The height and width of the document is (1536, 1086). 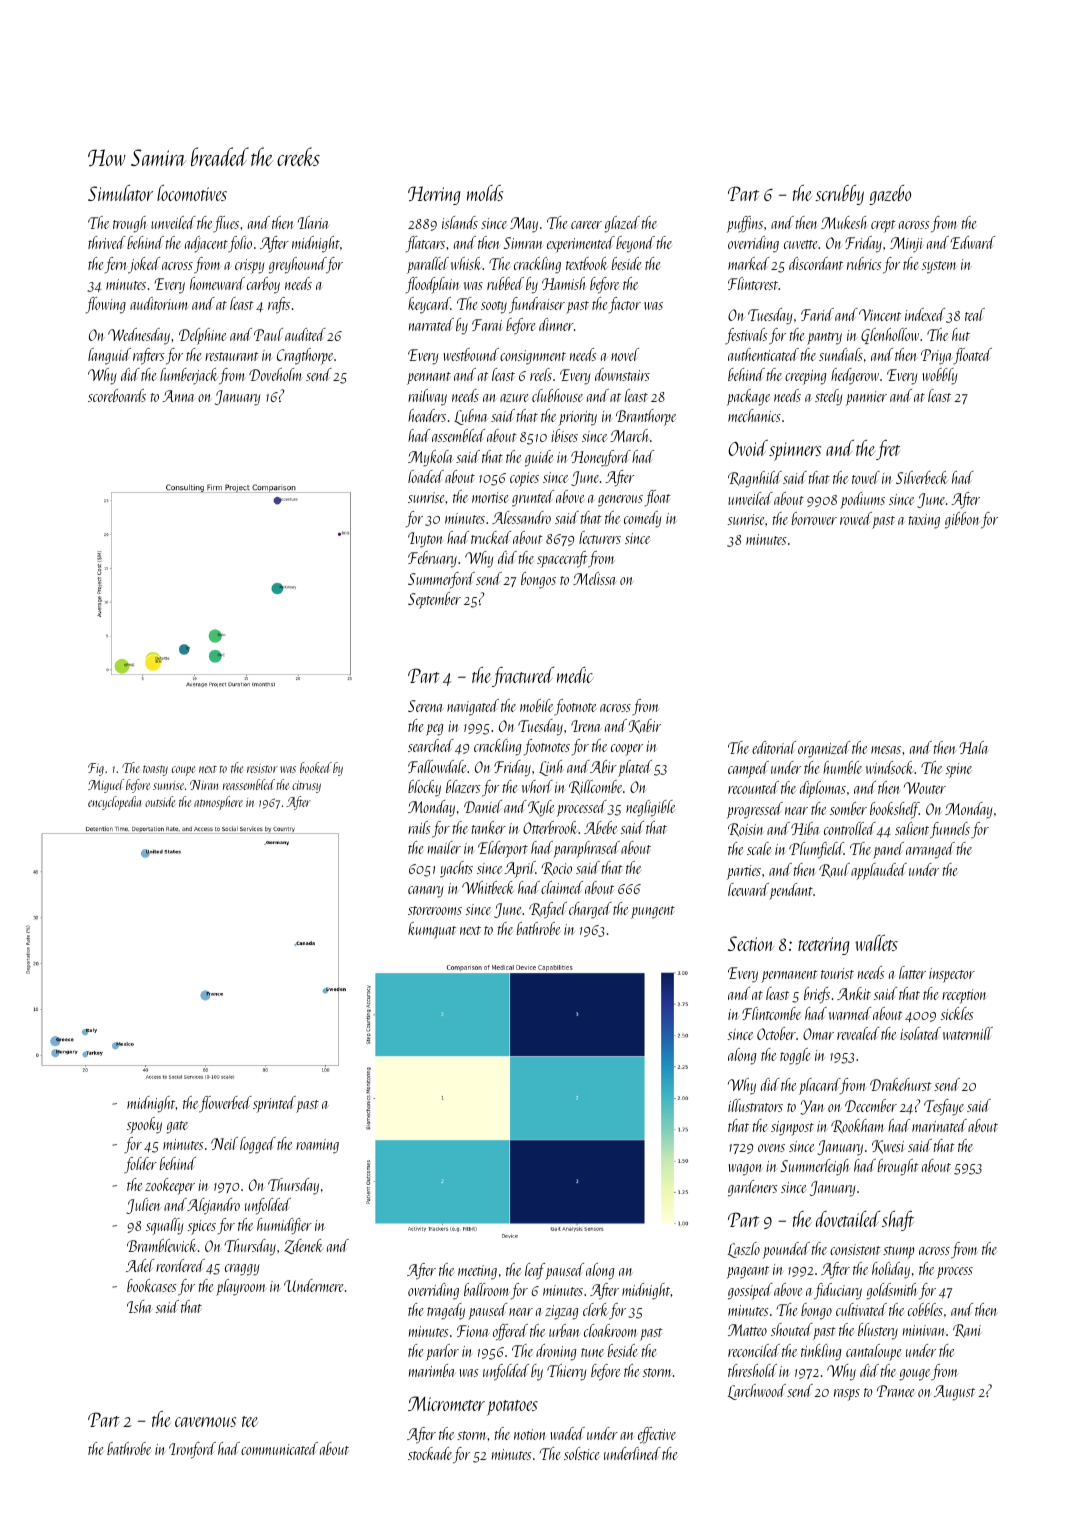 What do you see at coordinates (117, 395) in the document?
I see `scoreboards` at bounding box center [117, 395].
